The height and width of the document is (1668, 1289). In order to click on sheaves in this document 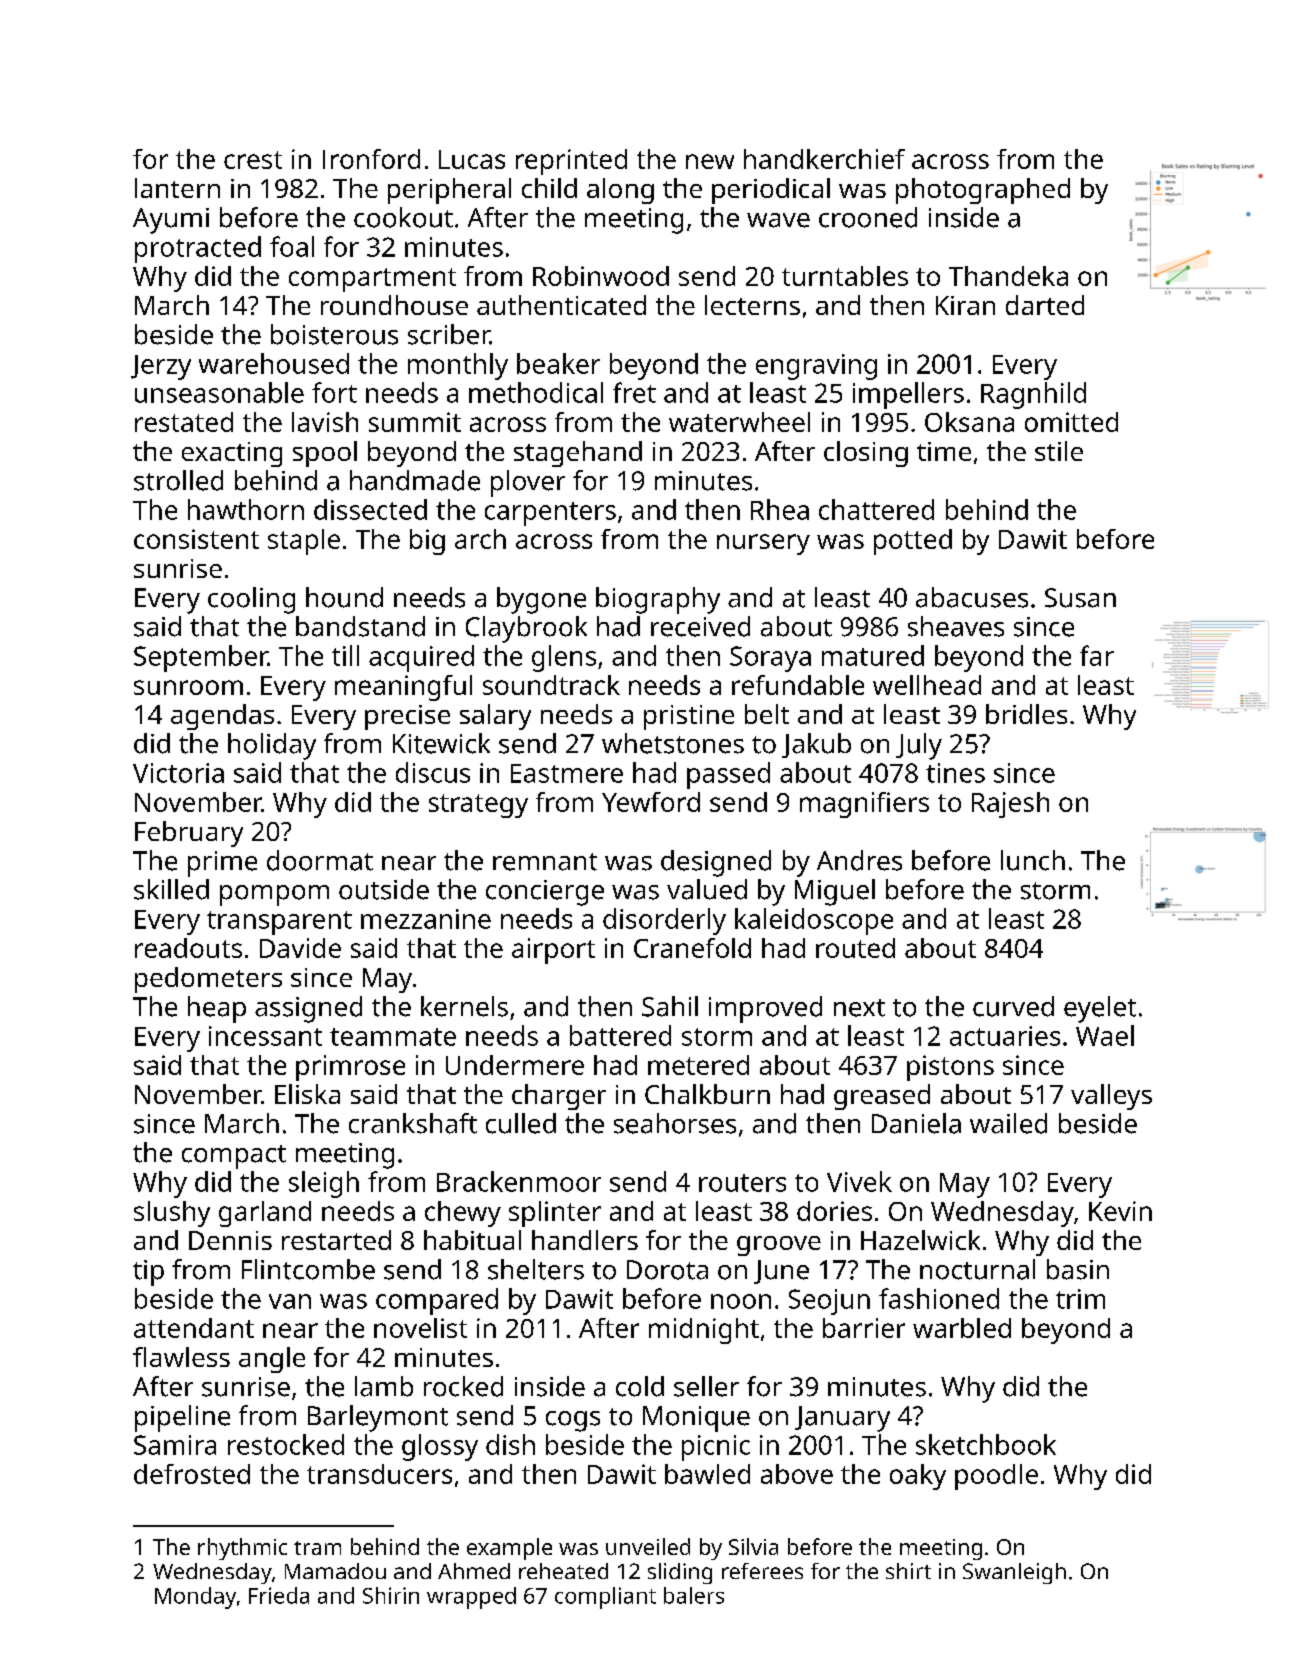, I will do `click(956, 626)`.
